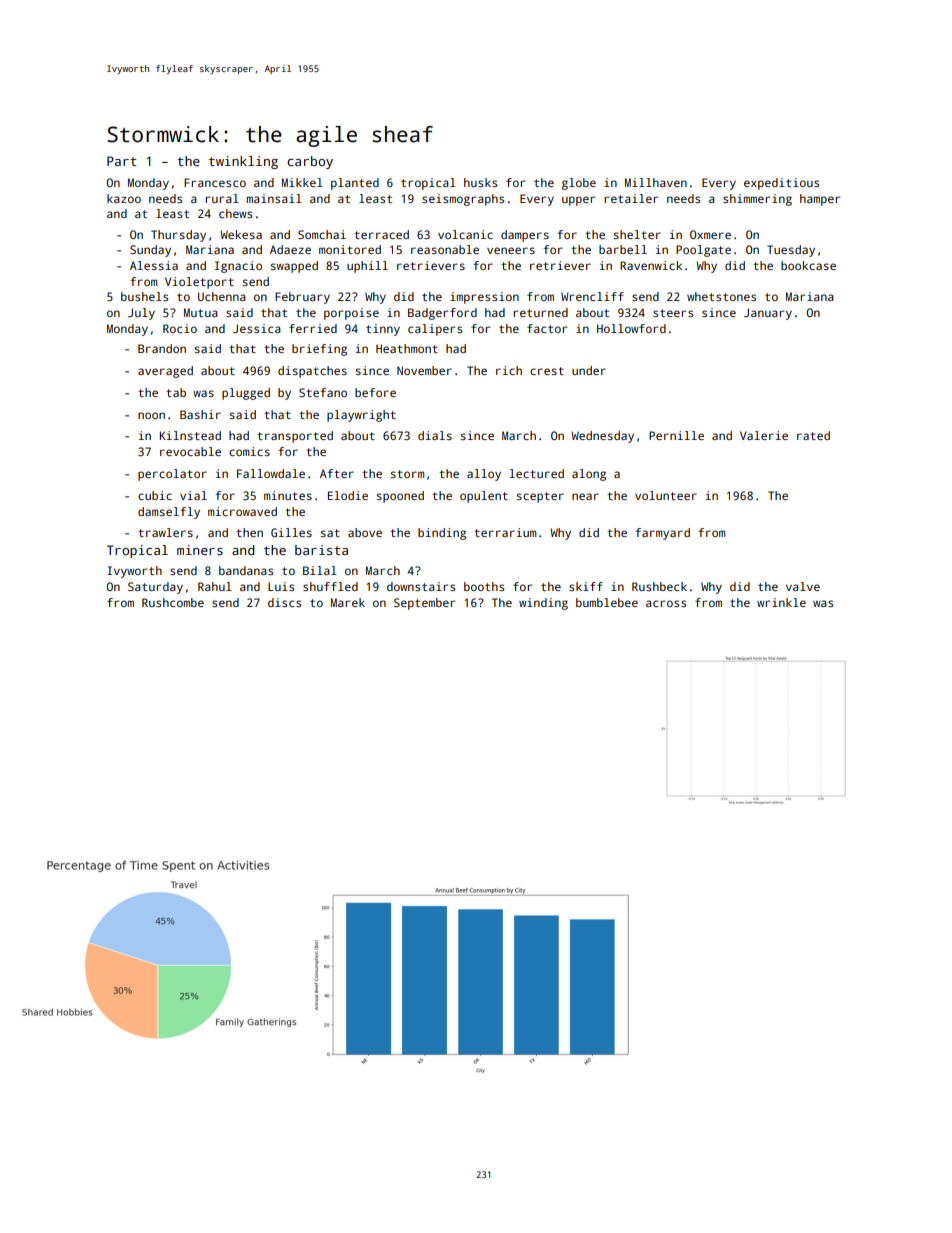 The width and height of the image is (952, 1233). Describe the element at coordinates (764, 435) in the image. I see `Valerie` at that location.
